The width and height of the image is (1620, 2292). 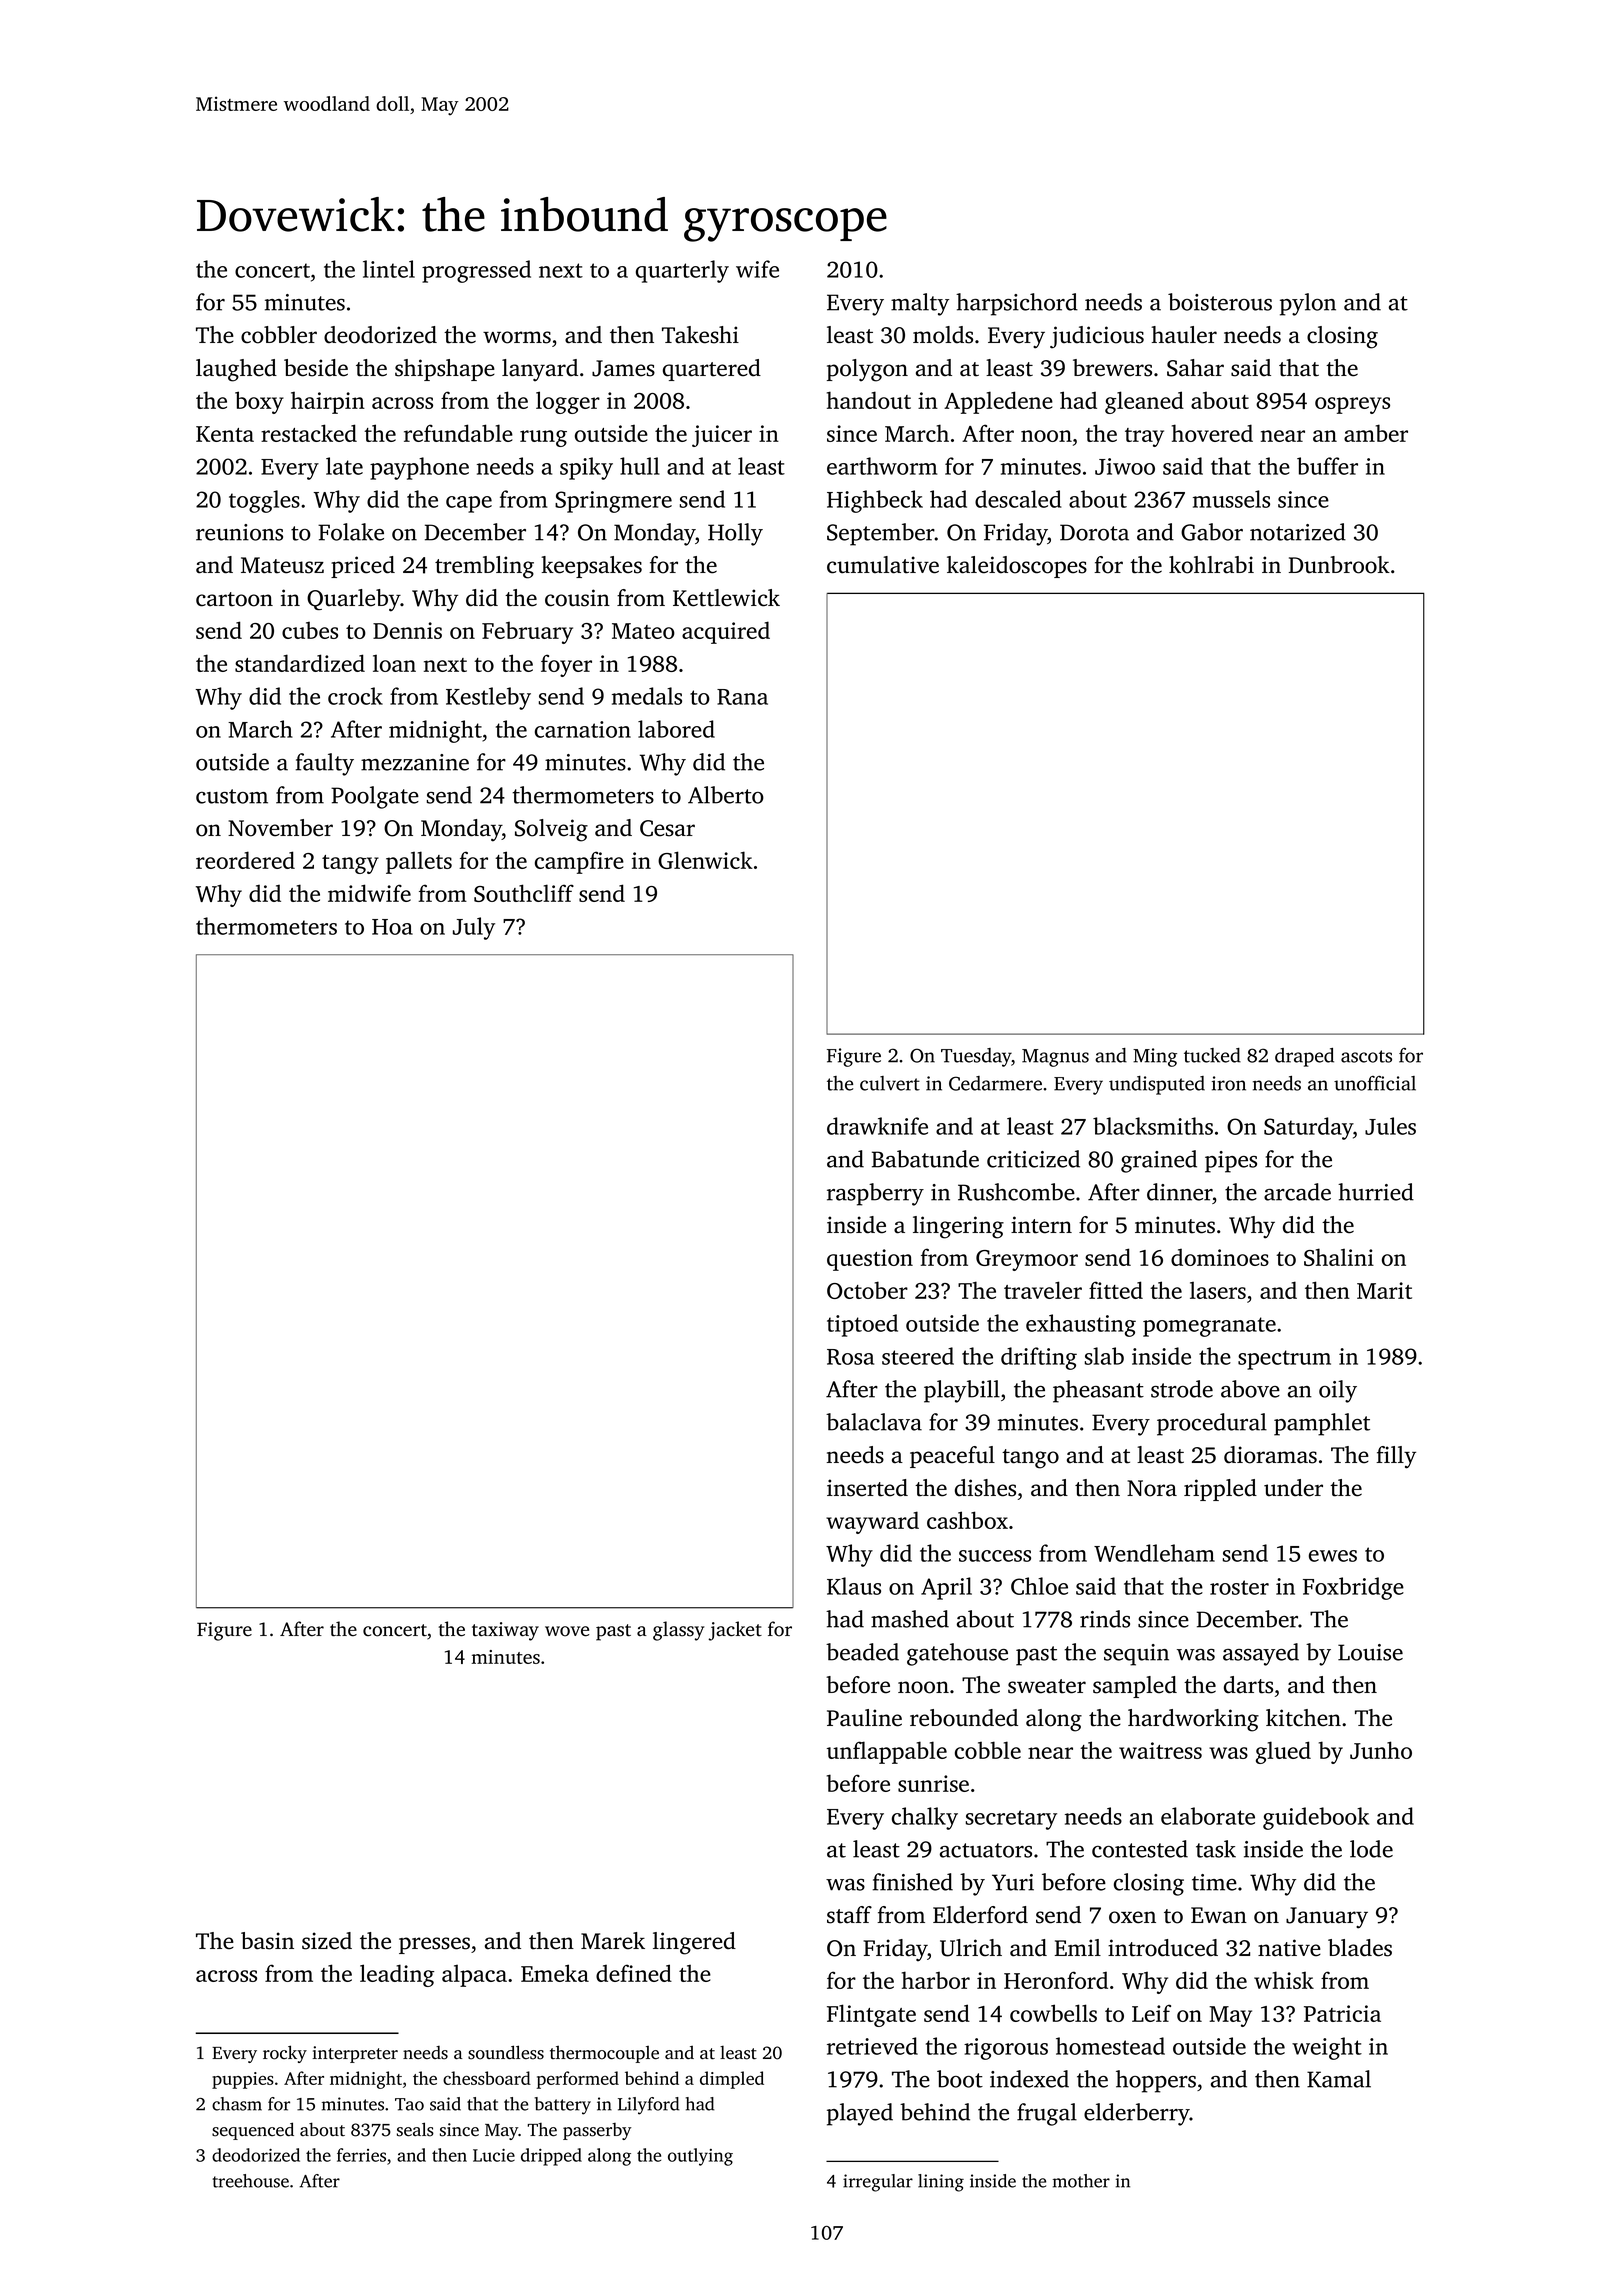 I want to click on Marek, so click(x=613, y=1941).
